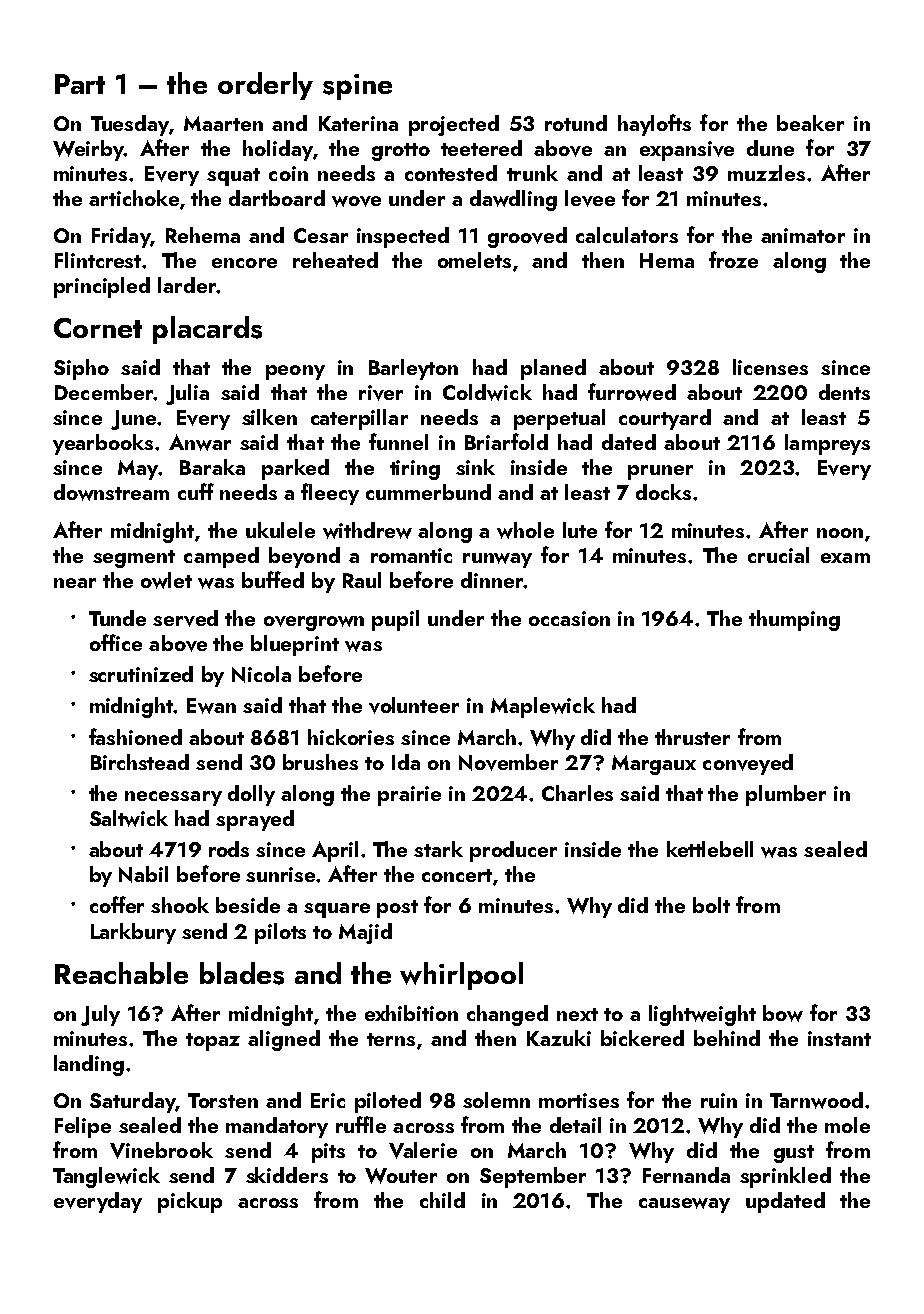 Image resolution: width=924 pixels, height=1314 pixels. What do you see at coordinates (98, 260) in the screenshot?
I see `Flintcrest` at bounding box center [98, 260].
